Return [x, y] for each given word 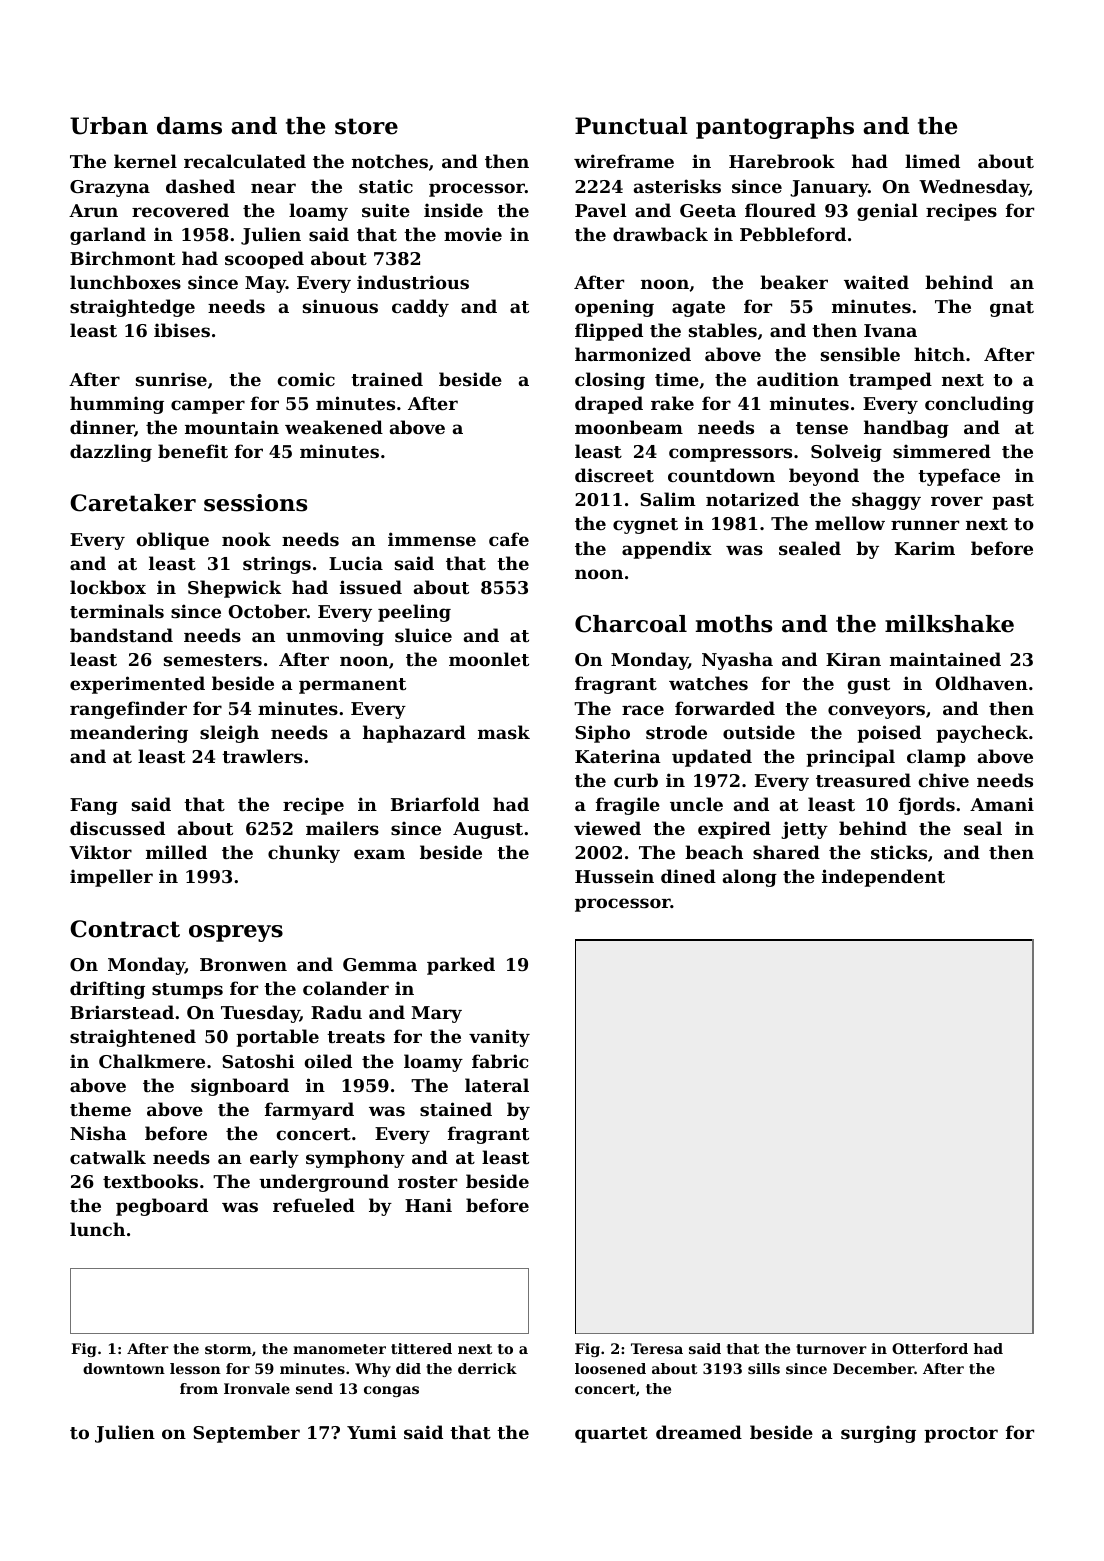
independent [883, 878]
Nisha [98, 1133]
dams [189, 126]
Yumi [372, 1432]
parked [461, 966]
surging [878, 1434]
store [366, 126]
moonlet [489, 659]
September [246, 1434]
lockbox [108, 587]
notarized [752, 499]
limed [932, 161]
